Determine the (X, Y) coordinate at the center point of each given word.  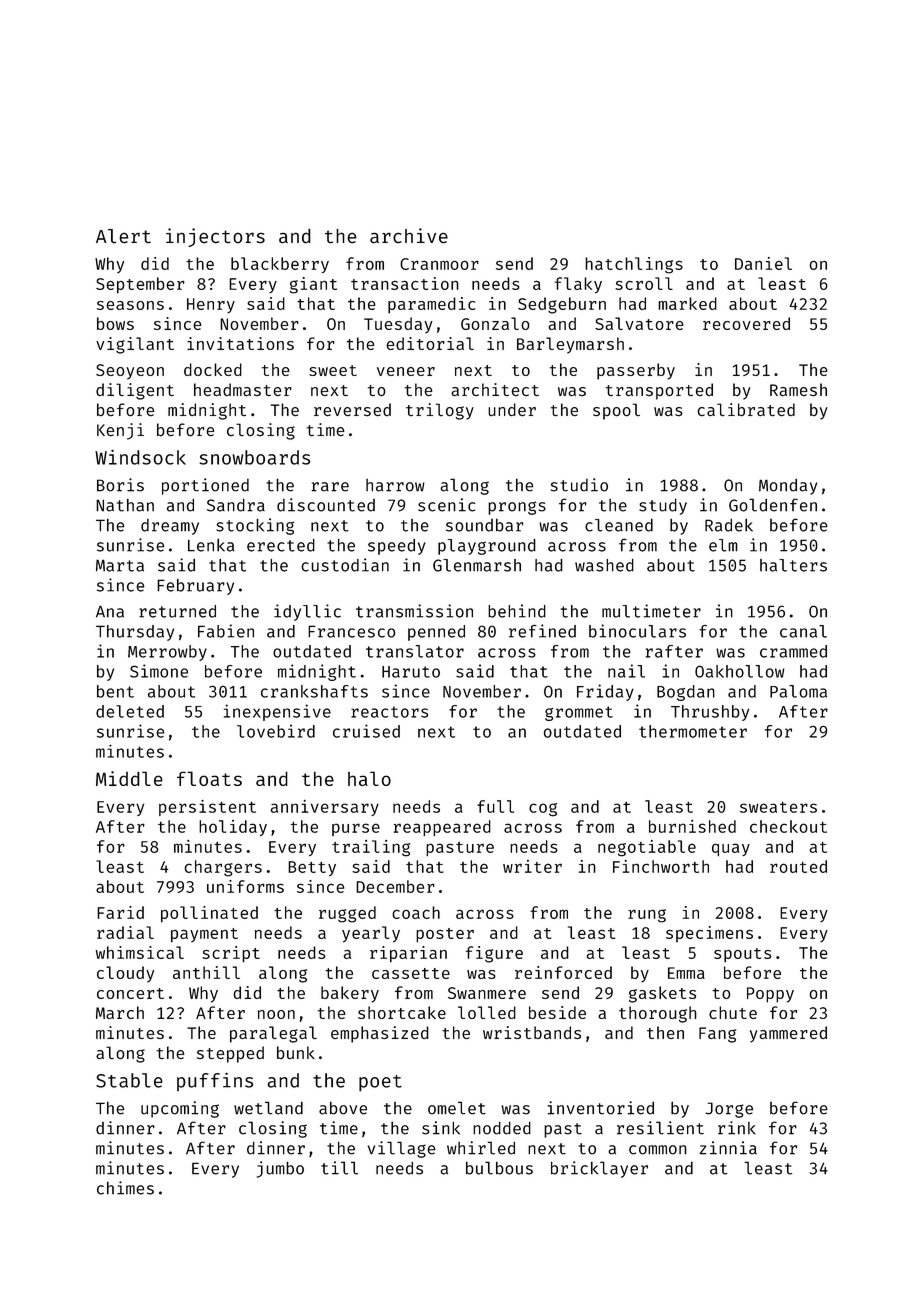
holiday (233, 828)
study (663, 506)
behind (517, 611)
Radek (729, 525)
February (195, 587)
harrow (395, 485)
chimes (125, 1188)
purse (356, 829)
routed (798, 866)
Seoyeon (130, 372)
